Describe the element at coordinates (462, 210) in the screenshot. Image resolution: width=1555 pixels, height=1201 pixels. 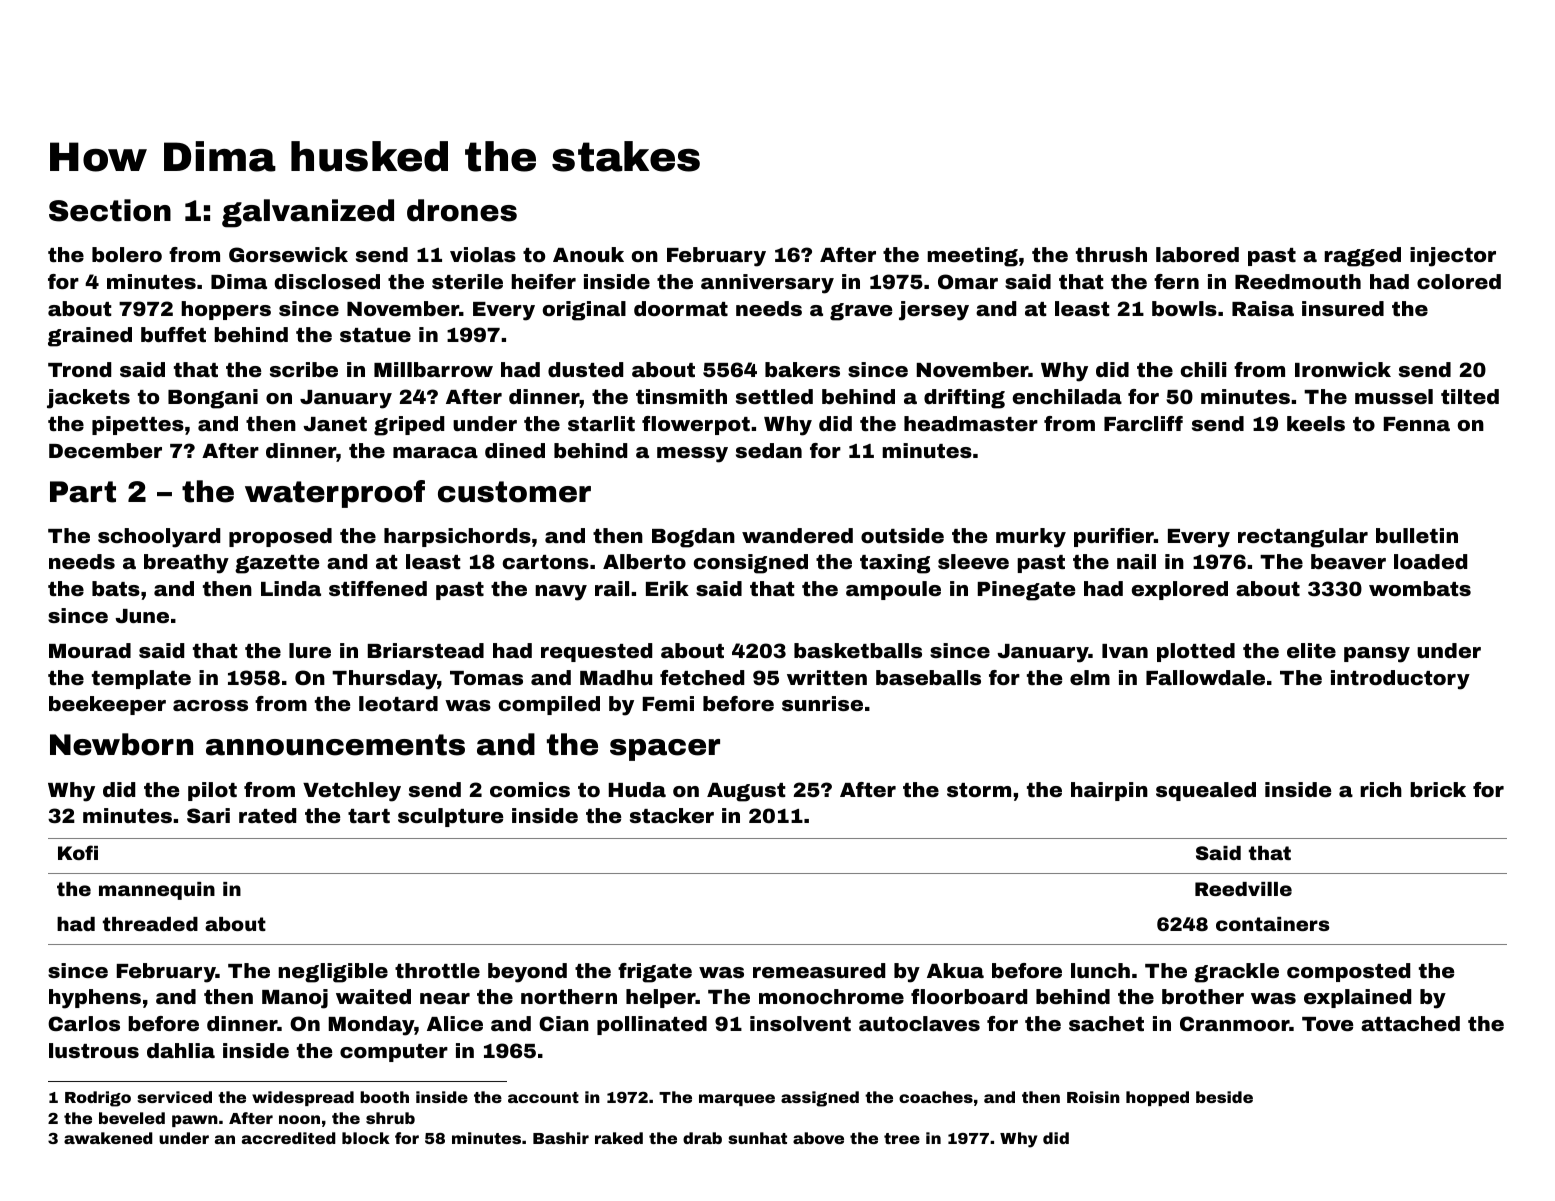
I see `drones` at that location.
